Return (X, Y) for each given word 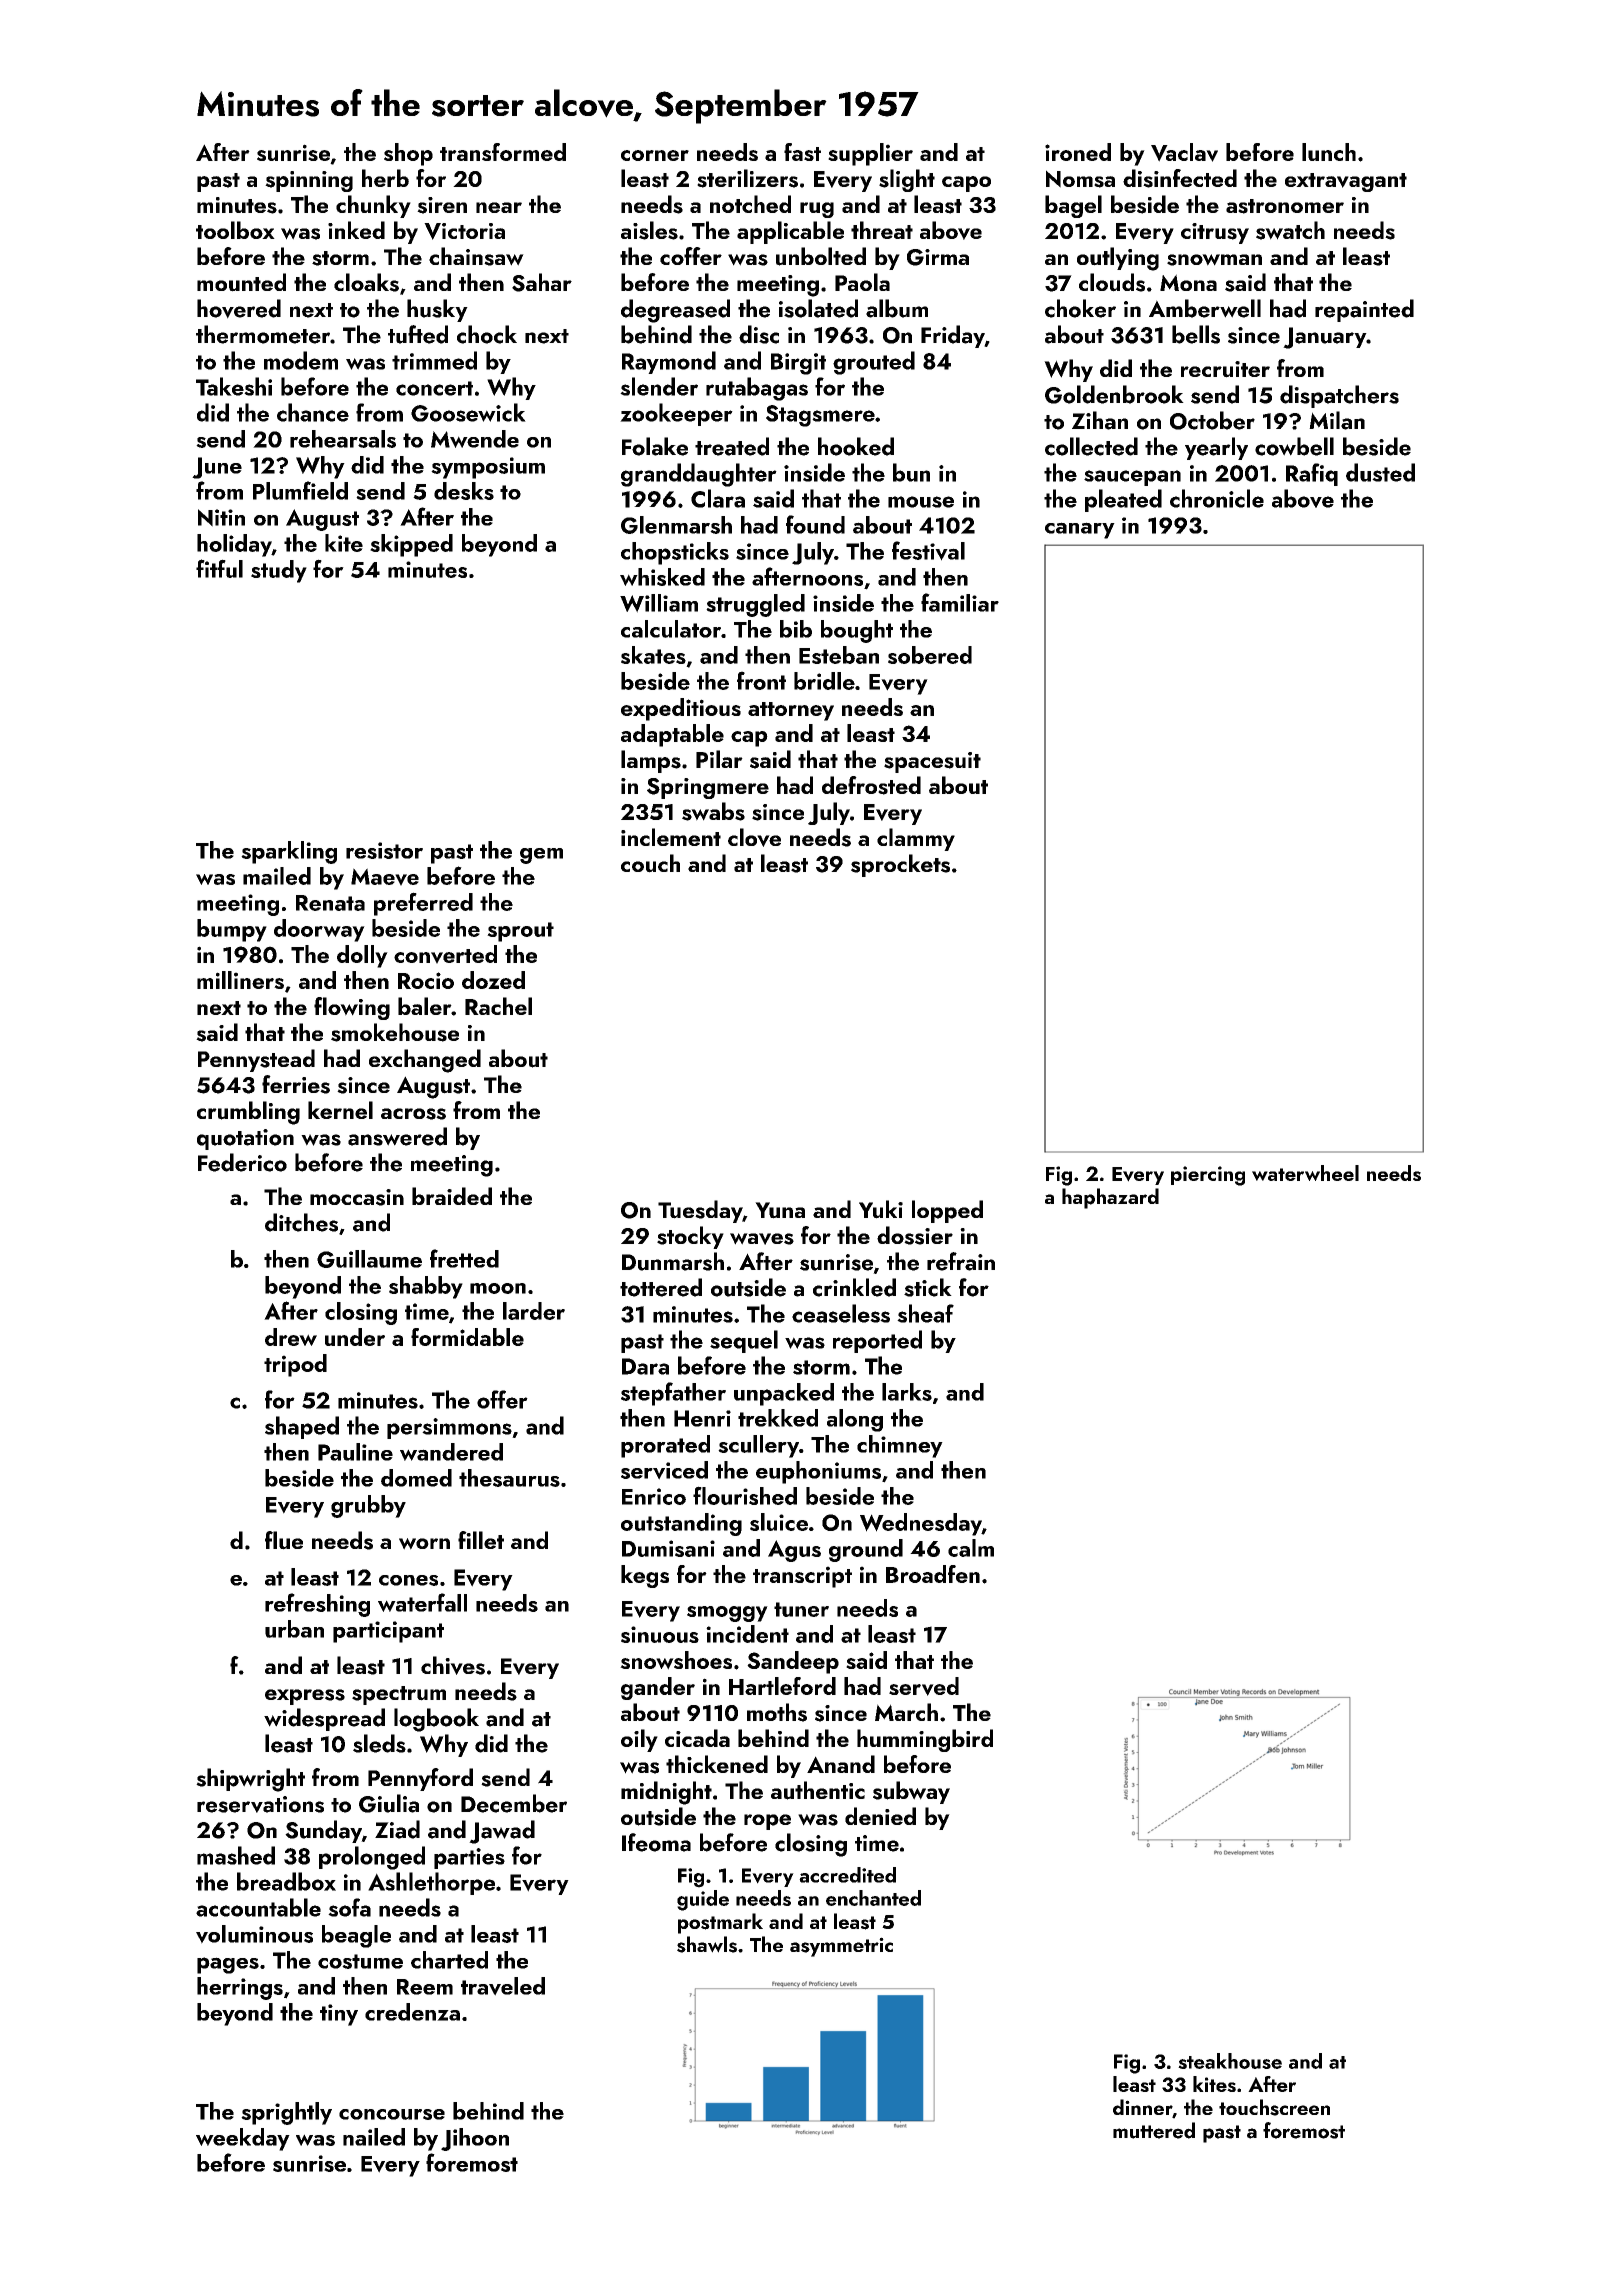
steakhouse (1230, 2061)
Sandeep (793, 1662)
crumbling (248, 1113)
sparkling (289, 852)
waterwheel (1305, 1173)
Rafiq (1312, 474)
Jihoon (475, 2139)
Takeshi (234, 386)
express (305, 1697)
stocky (690, 1237)
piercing (1208, 1176)
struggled (755, 605)
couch (650, 863)
